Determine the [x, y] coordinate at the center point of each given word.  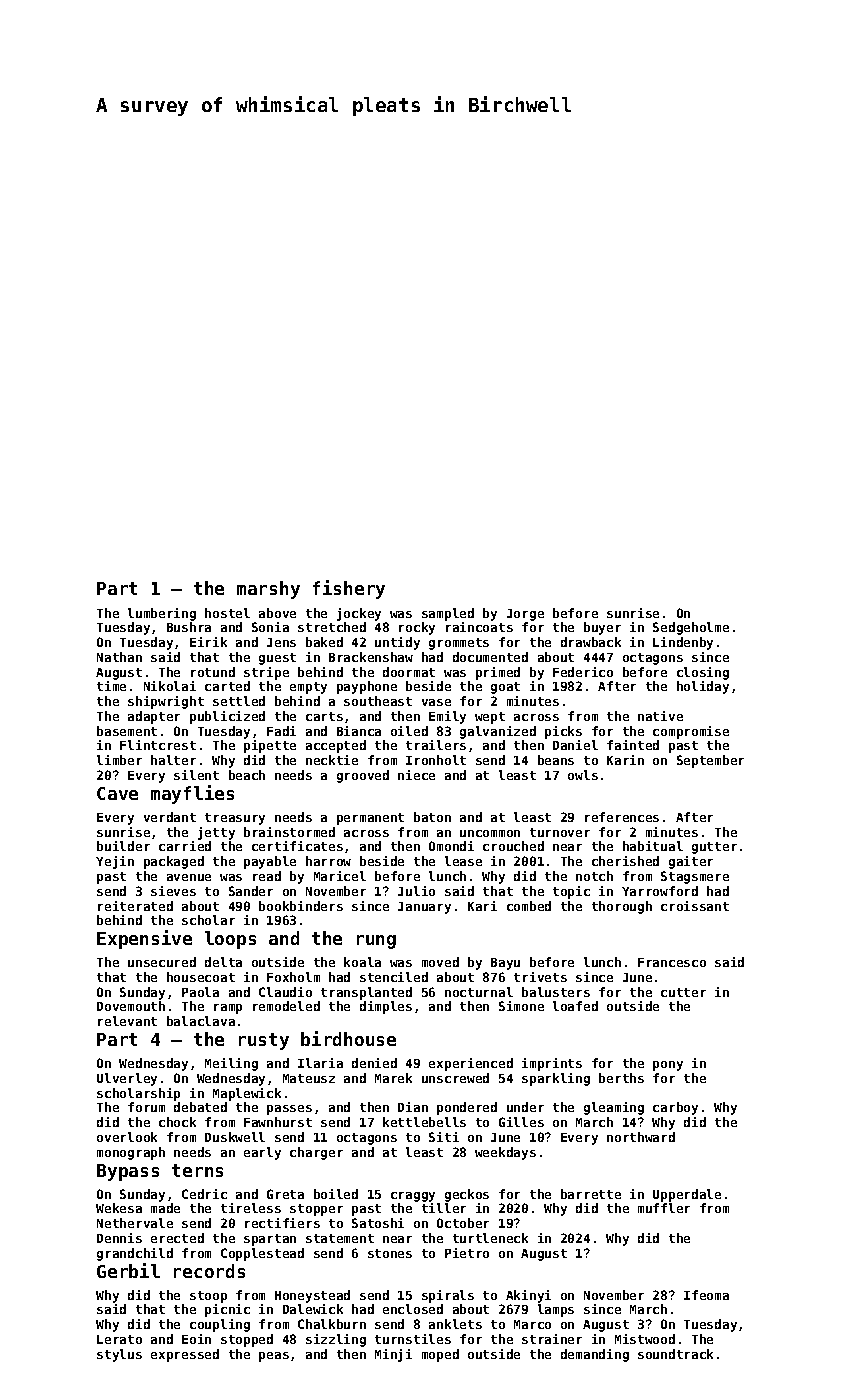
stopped [247, 1340]
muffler [664, 1208]
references [622, 817]
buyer [602, 628]
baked [324, 642]
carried [185, 846]
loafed [575, 1006]
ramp [228, 1009]
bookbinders [301, 906]
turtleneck [490, 1238]
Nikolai [170, 686]
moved [440, 962]
